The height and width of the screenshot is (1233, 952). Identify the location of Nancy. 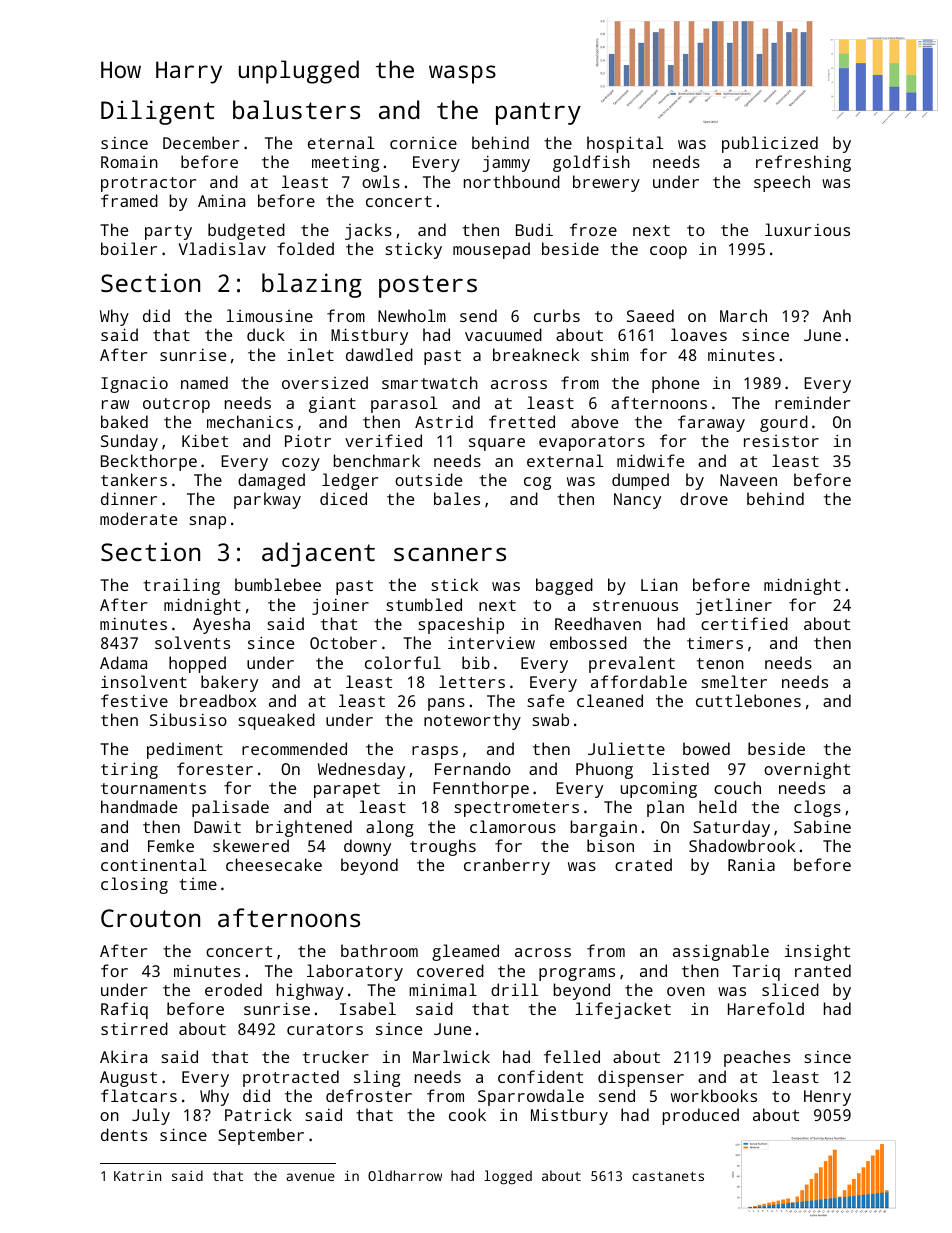
(637, 501).
